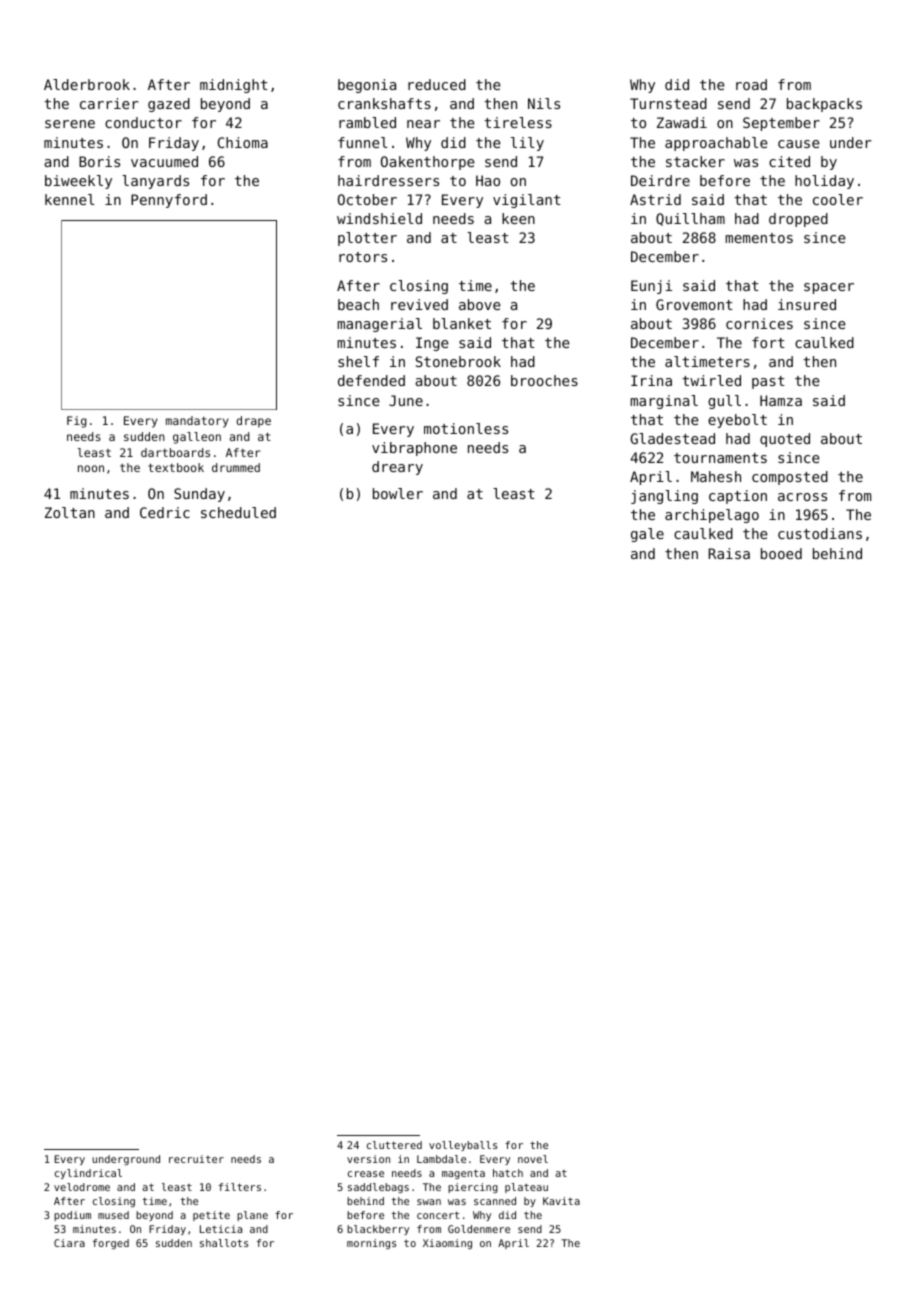  What do you see at coordinates (437, 84) in the screenshot?
I see `reduced` at bounding box center [437, 84].
